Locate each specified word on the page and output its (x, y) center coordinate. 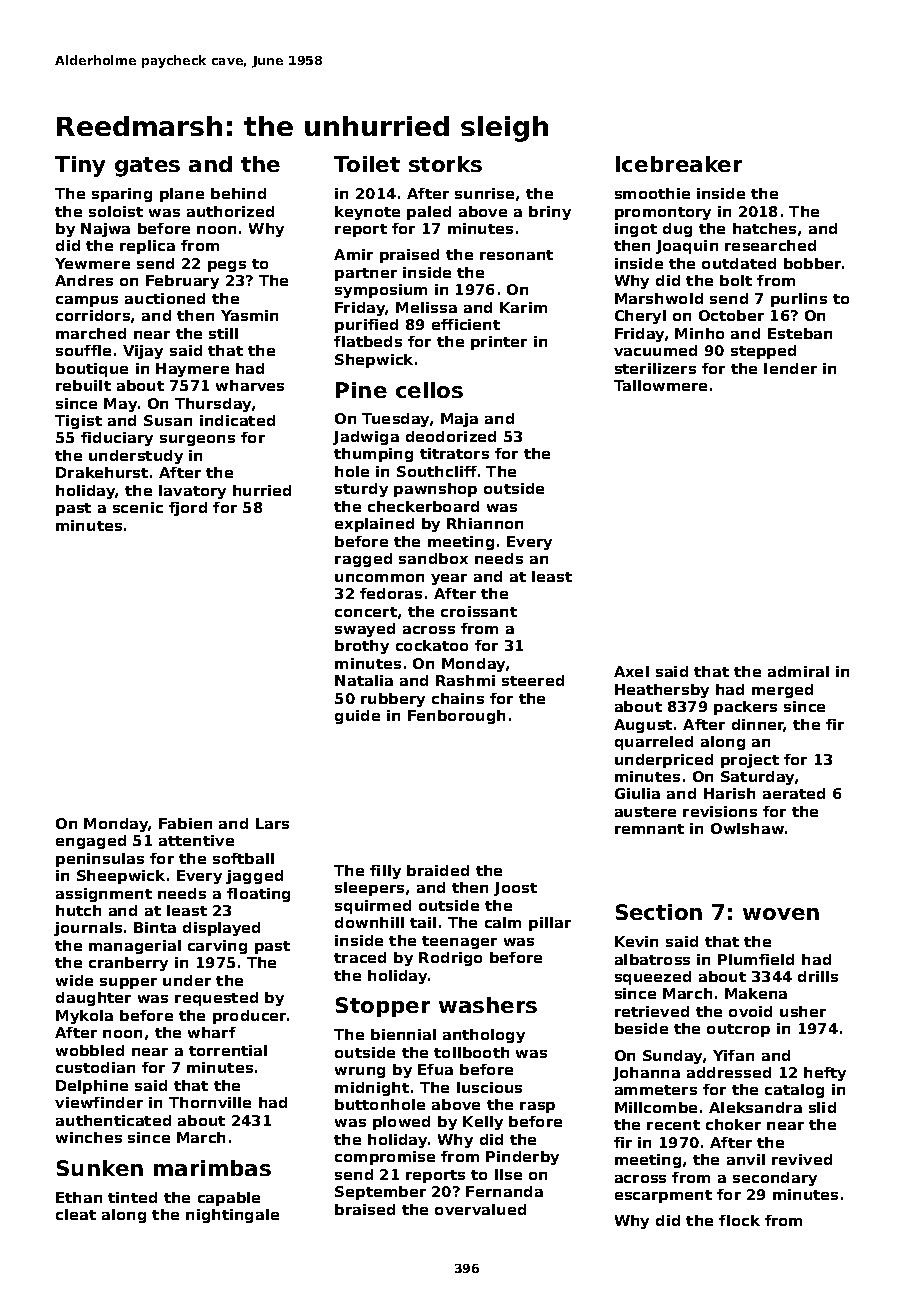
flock (739, 1220)
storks (445, 164)
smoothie (652, 193)
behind (238, 193)
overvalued (480, 1209)
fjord (188, 509)
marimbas (212, 1168)
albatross (652, 959)
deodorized (451, 436)
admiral (798, 671)
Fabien (185, 823)
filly (385, 872)
